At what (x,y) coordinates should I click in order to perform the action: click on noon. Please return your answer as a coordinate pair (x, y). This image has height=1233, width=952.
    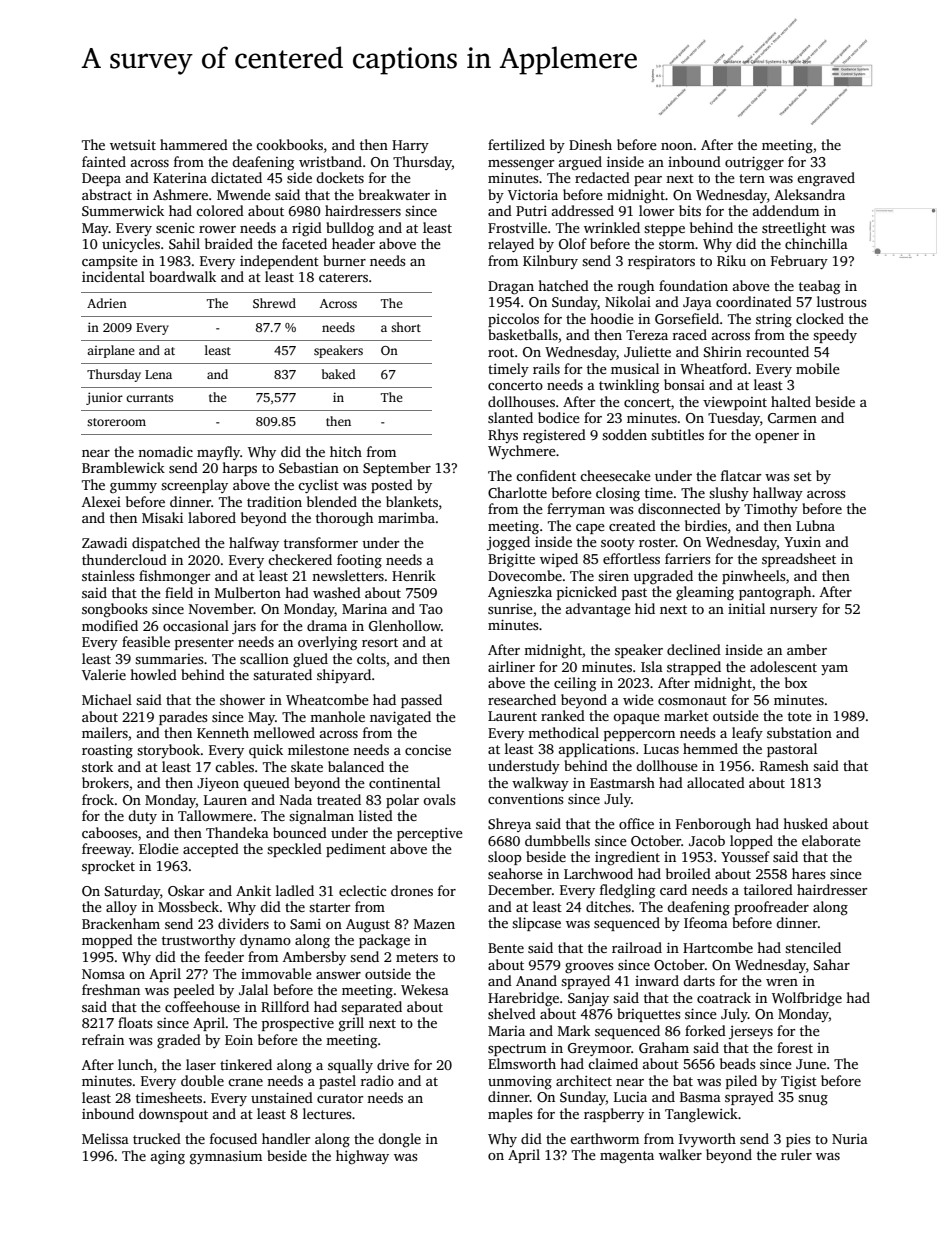
    Looking at the image, I should click on (677, 146).
